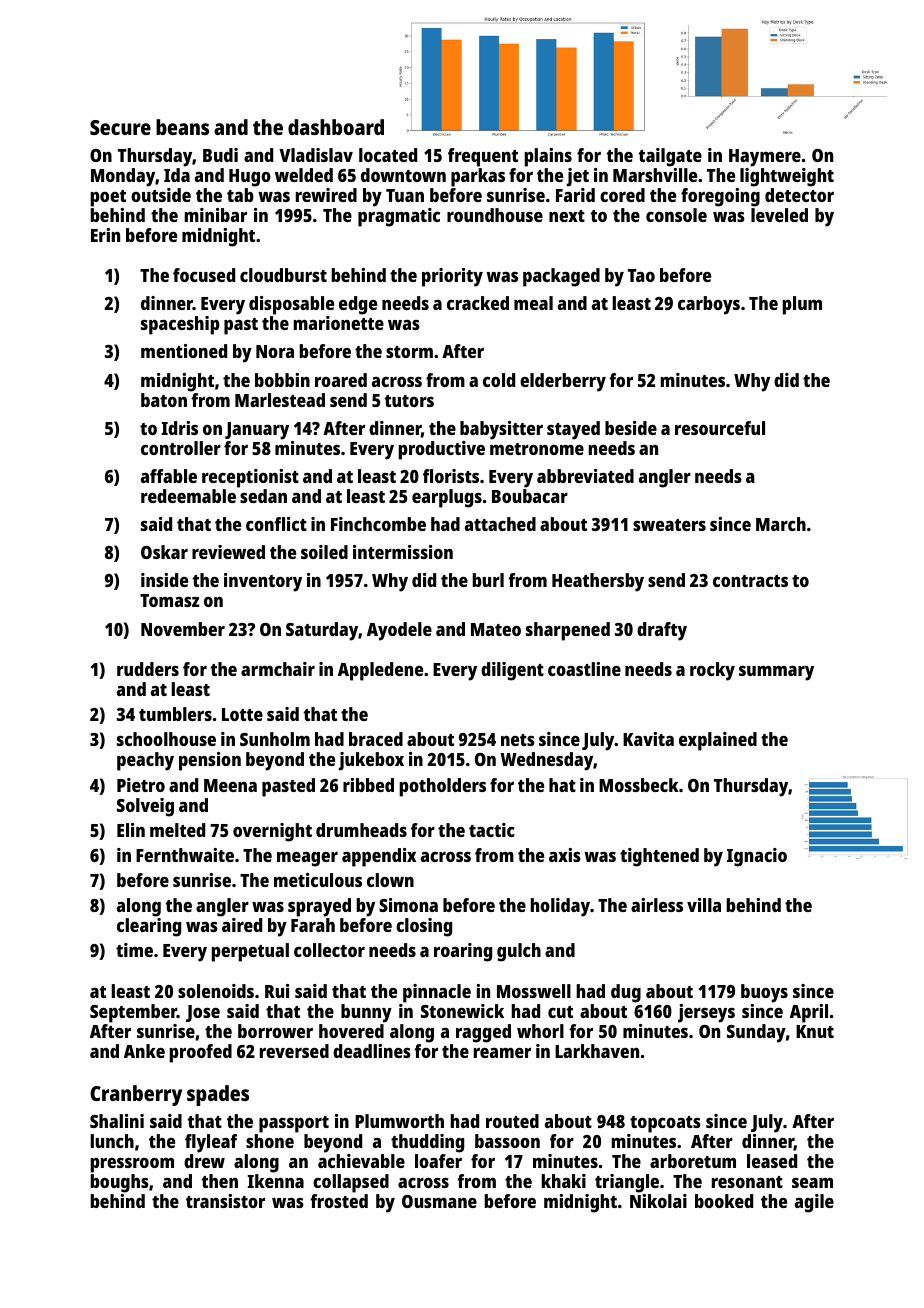 This screenshot has height=1308, width=924. Describe the element at coordinates (380, 671) in the screenshot. I see `Appledene` at that location.
